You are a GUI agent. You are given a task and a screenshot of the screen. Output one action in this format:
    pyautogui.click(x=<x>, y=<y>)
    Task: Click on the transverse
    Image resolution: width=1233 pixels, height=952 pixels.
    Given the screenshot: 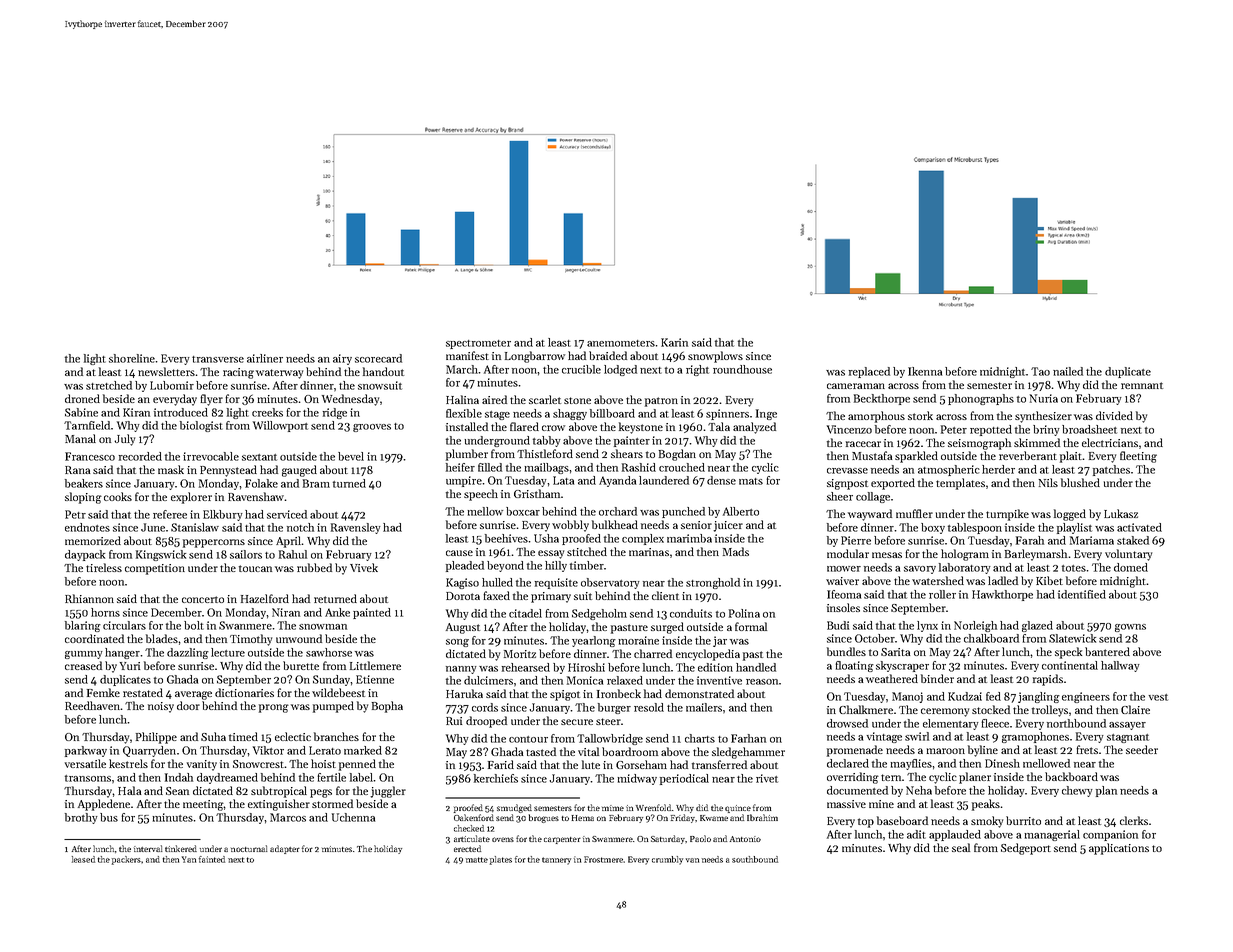 What is the action you would take?
    pyautogui.click(x=218, y=359)
